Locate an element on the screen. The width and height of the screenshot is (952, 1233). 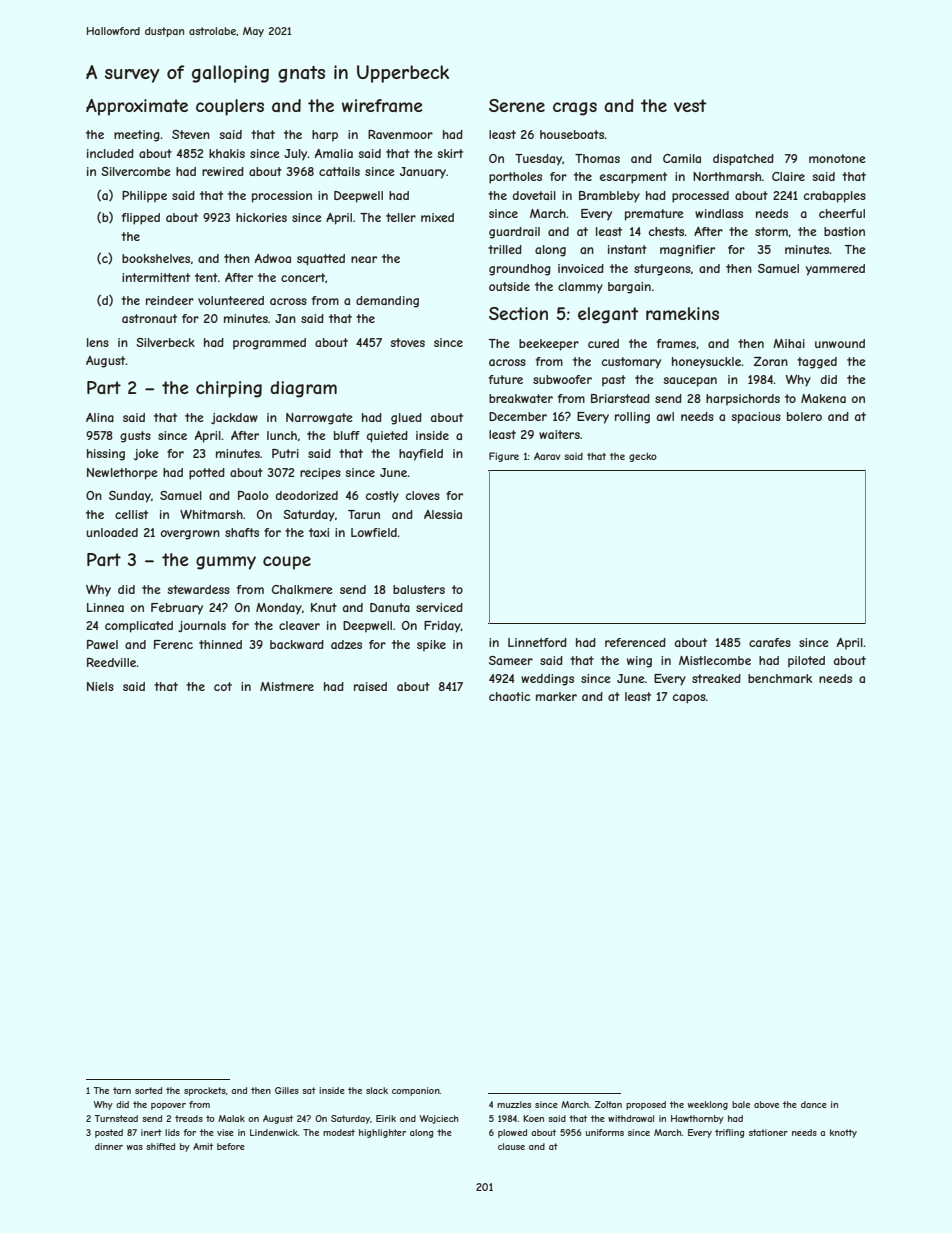
serviced is located at coordinates (439, 607).
